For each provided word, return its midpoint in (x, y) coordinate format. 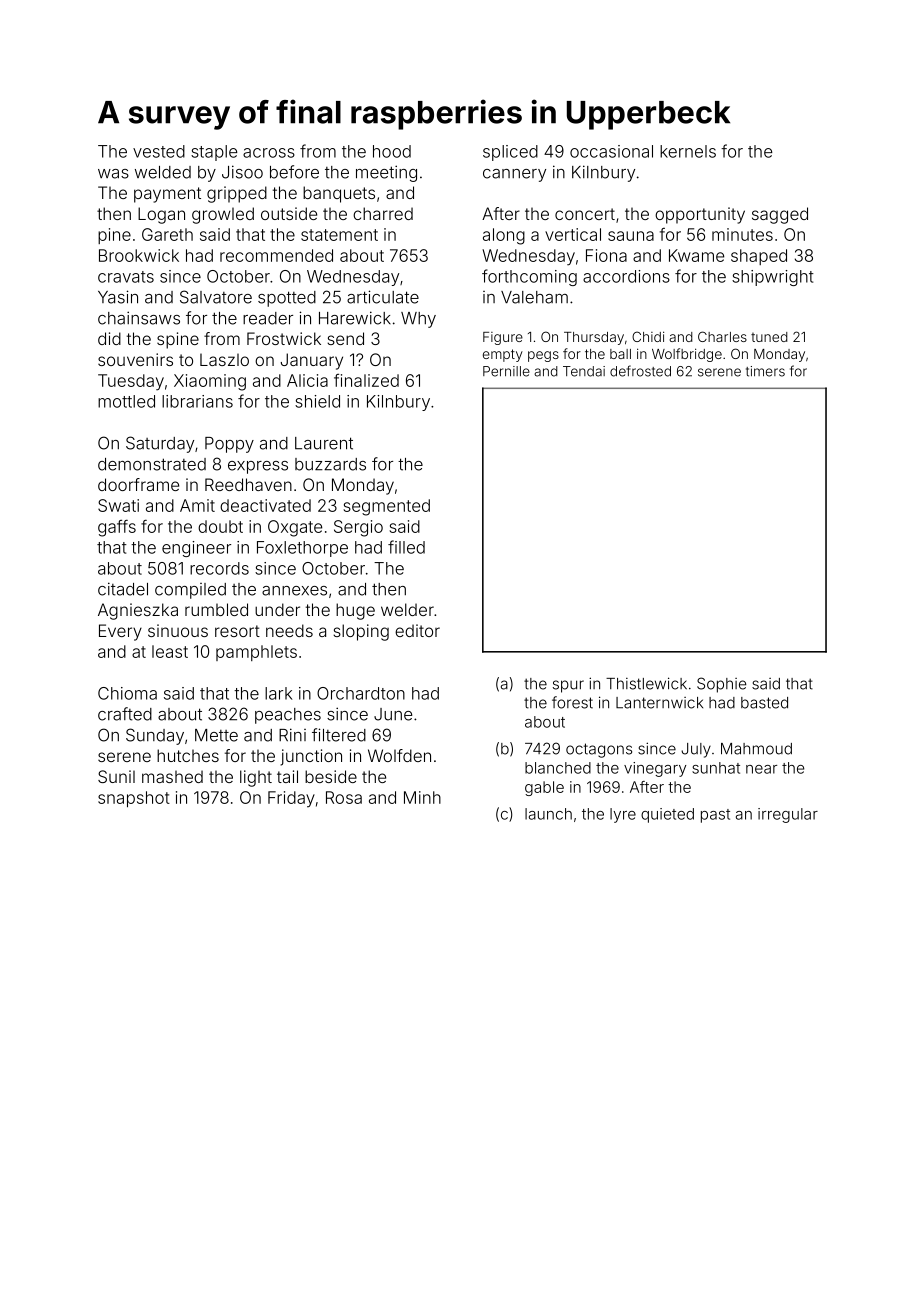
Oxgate (295, 528)
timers (765, 371)
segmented (386, 507)
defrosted (640, 371)
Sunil (116, 776)
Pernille (506, 371)
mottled (126, 401)
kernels (688, 151)
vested (159, 151)
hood (392, 151)
